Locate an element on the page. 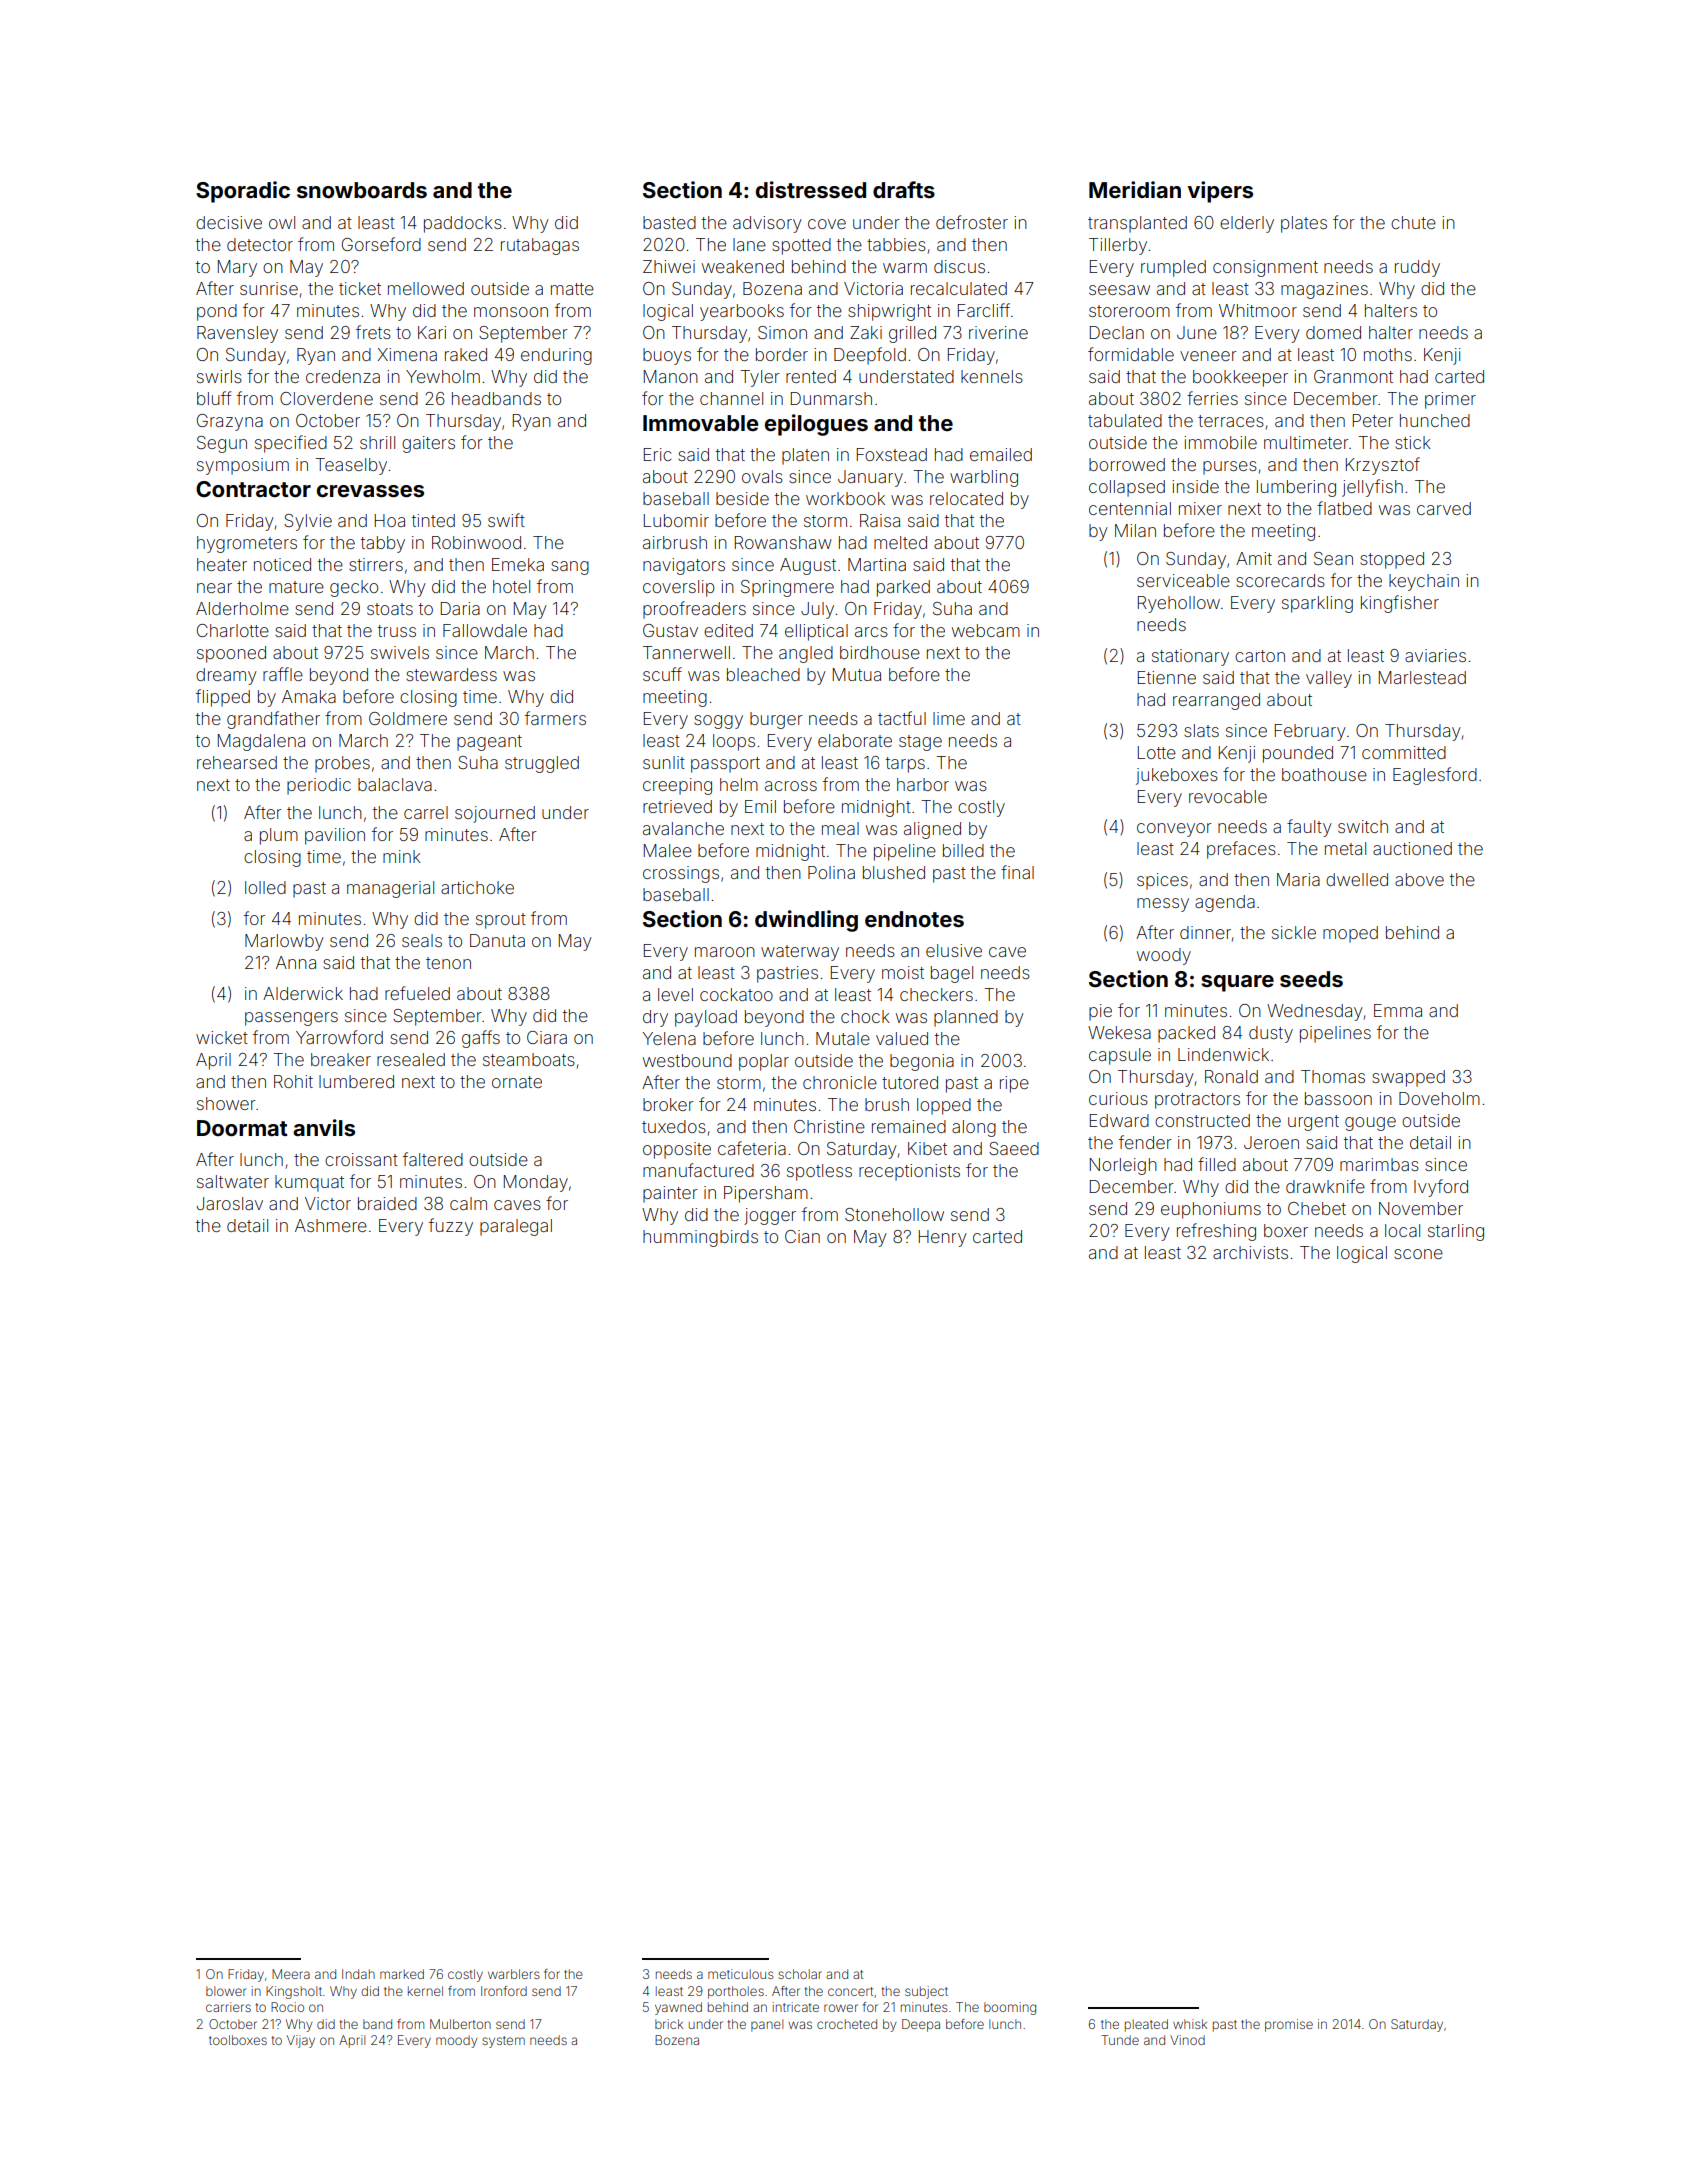 This document has height=2178, width=1683. Cian is located at coordinates (802, 1236).
